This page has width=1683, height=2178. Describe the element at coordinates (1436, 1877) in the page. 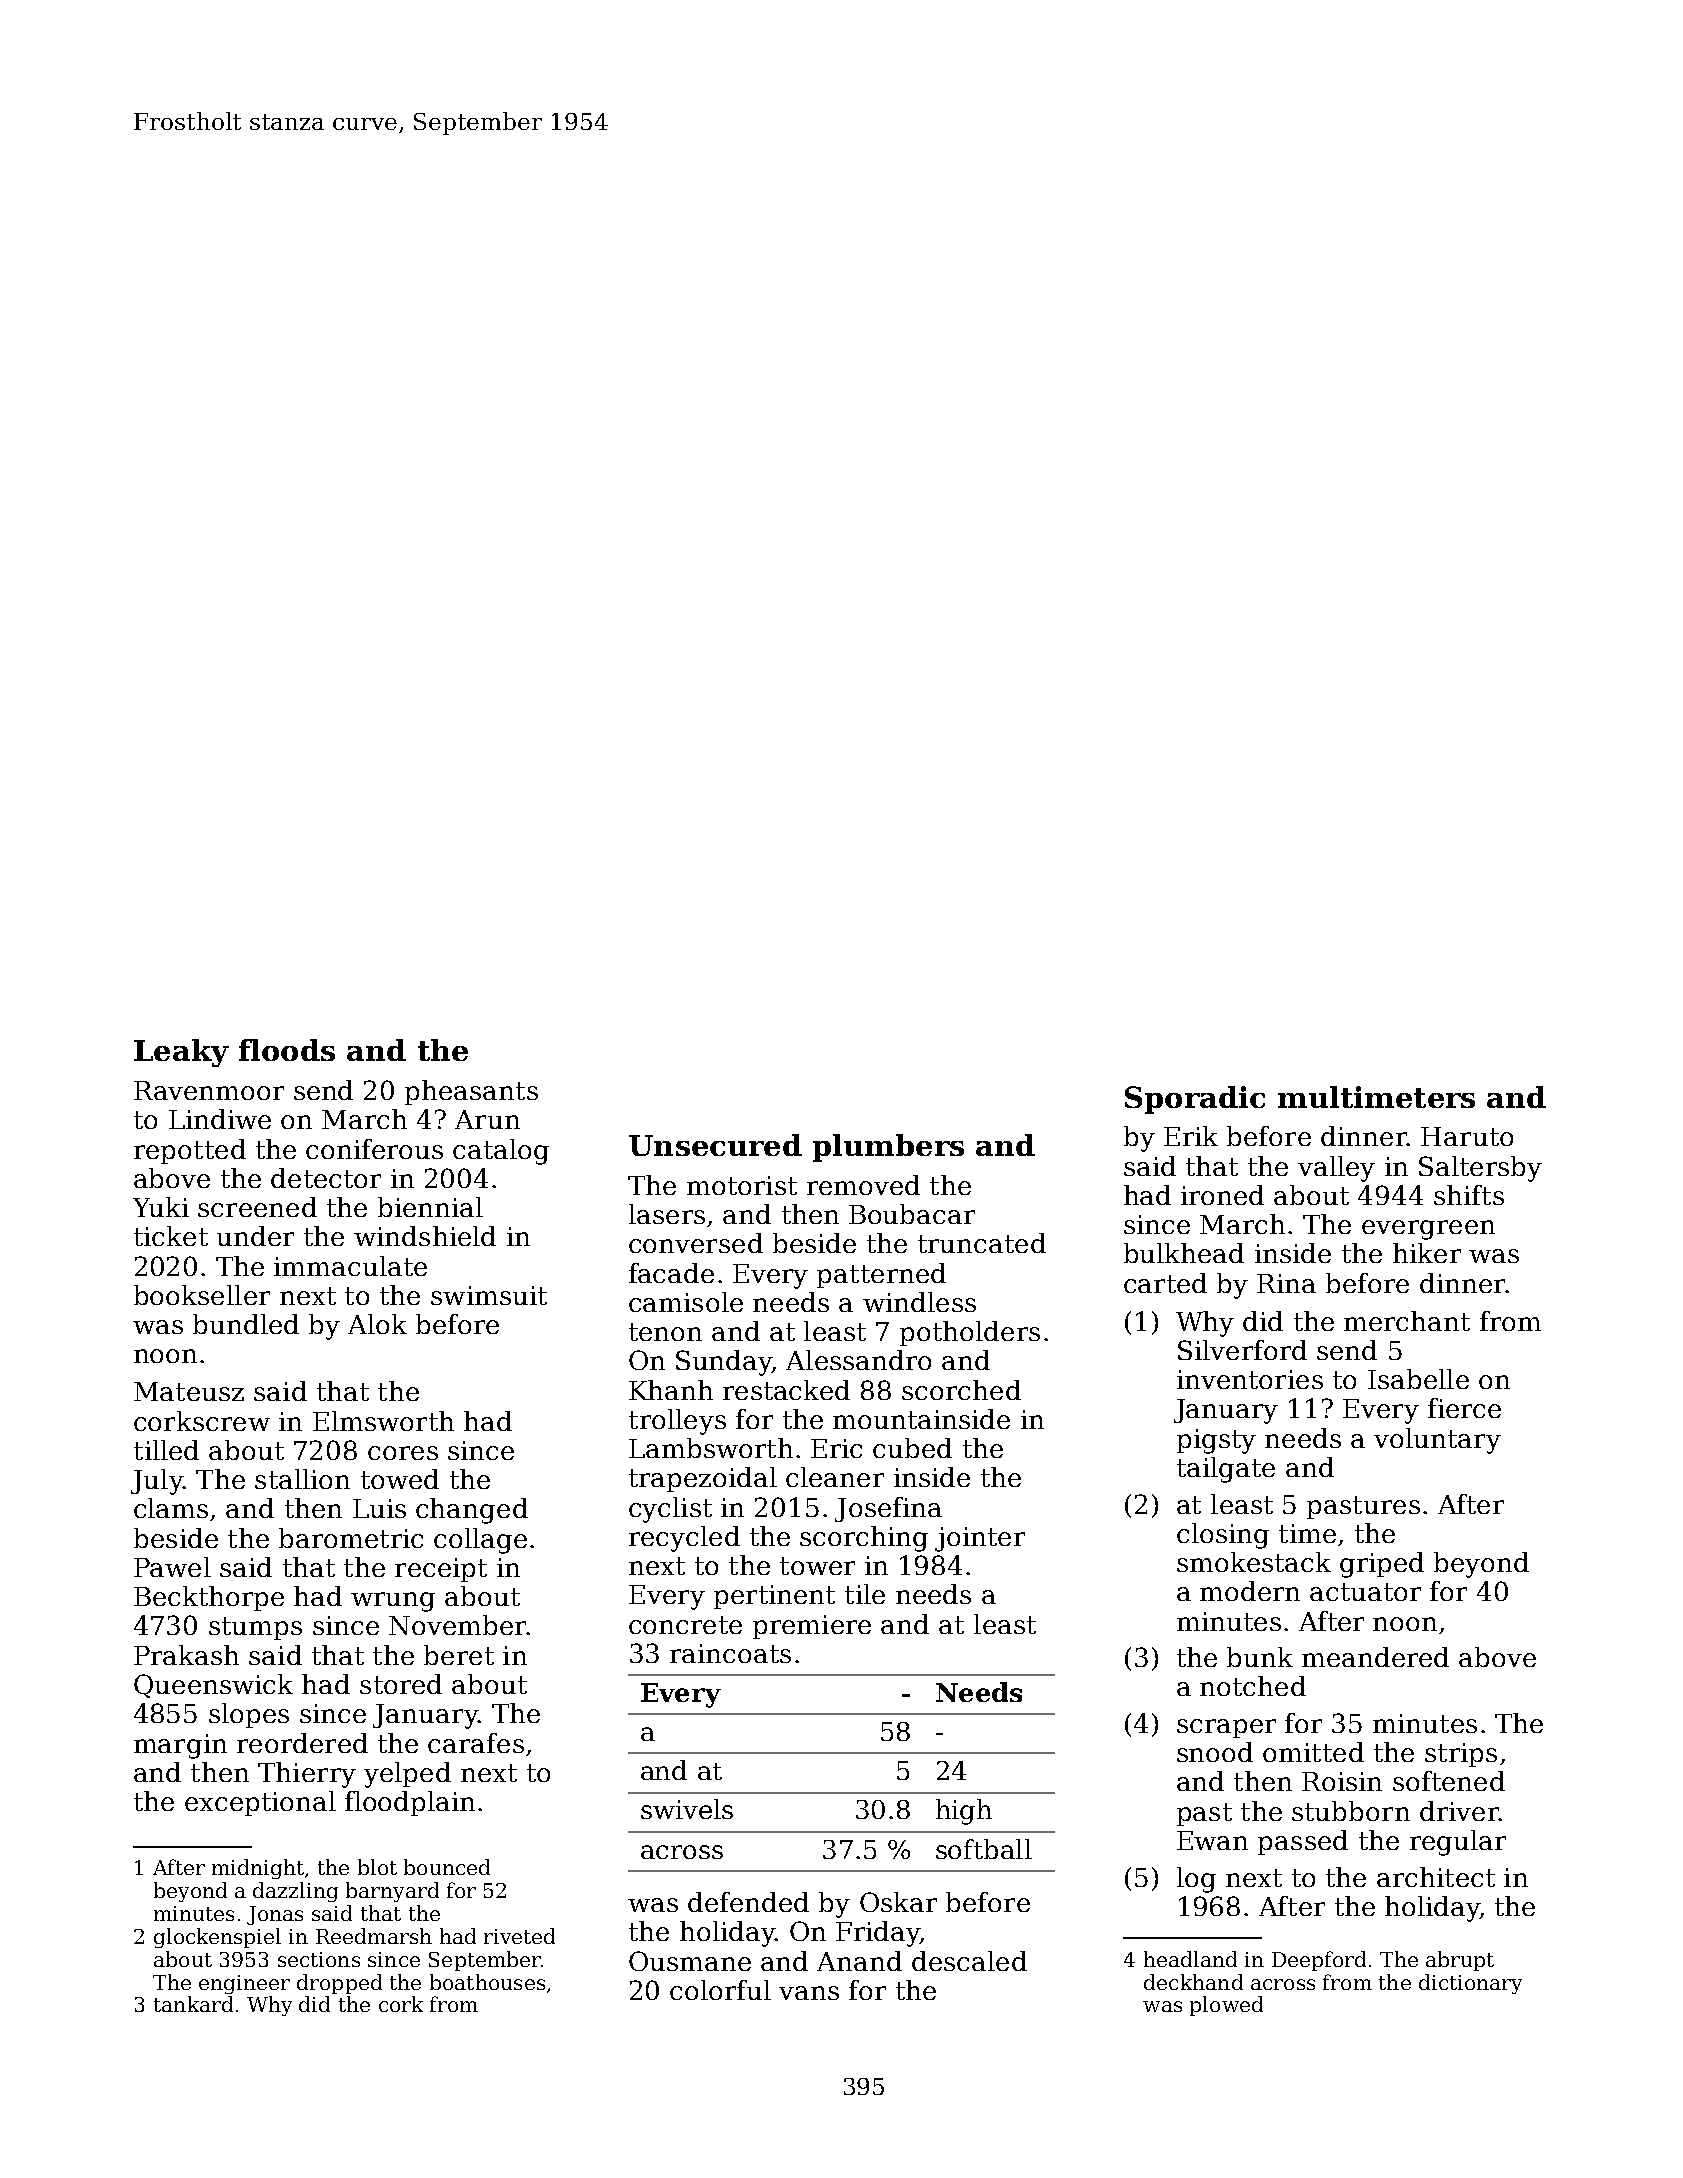

I see `architect` at that location.
